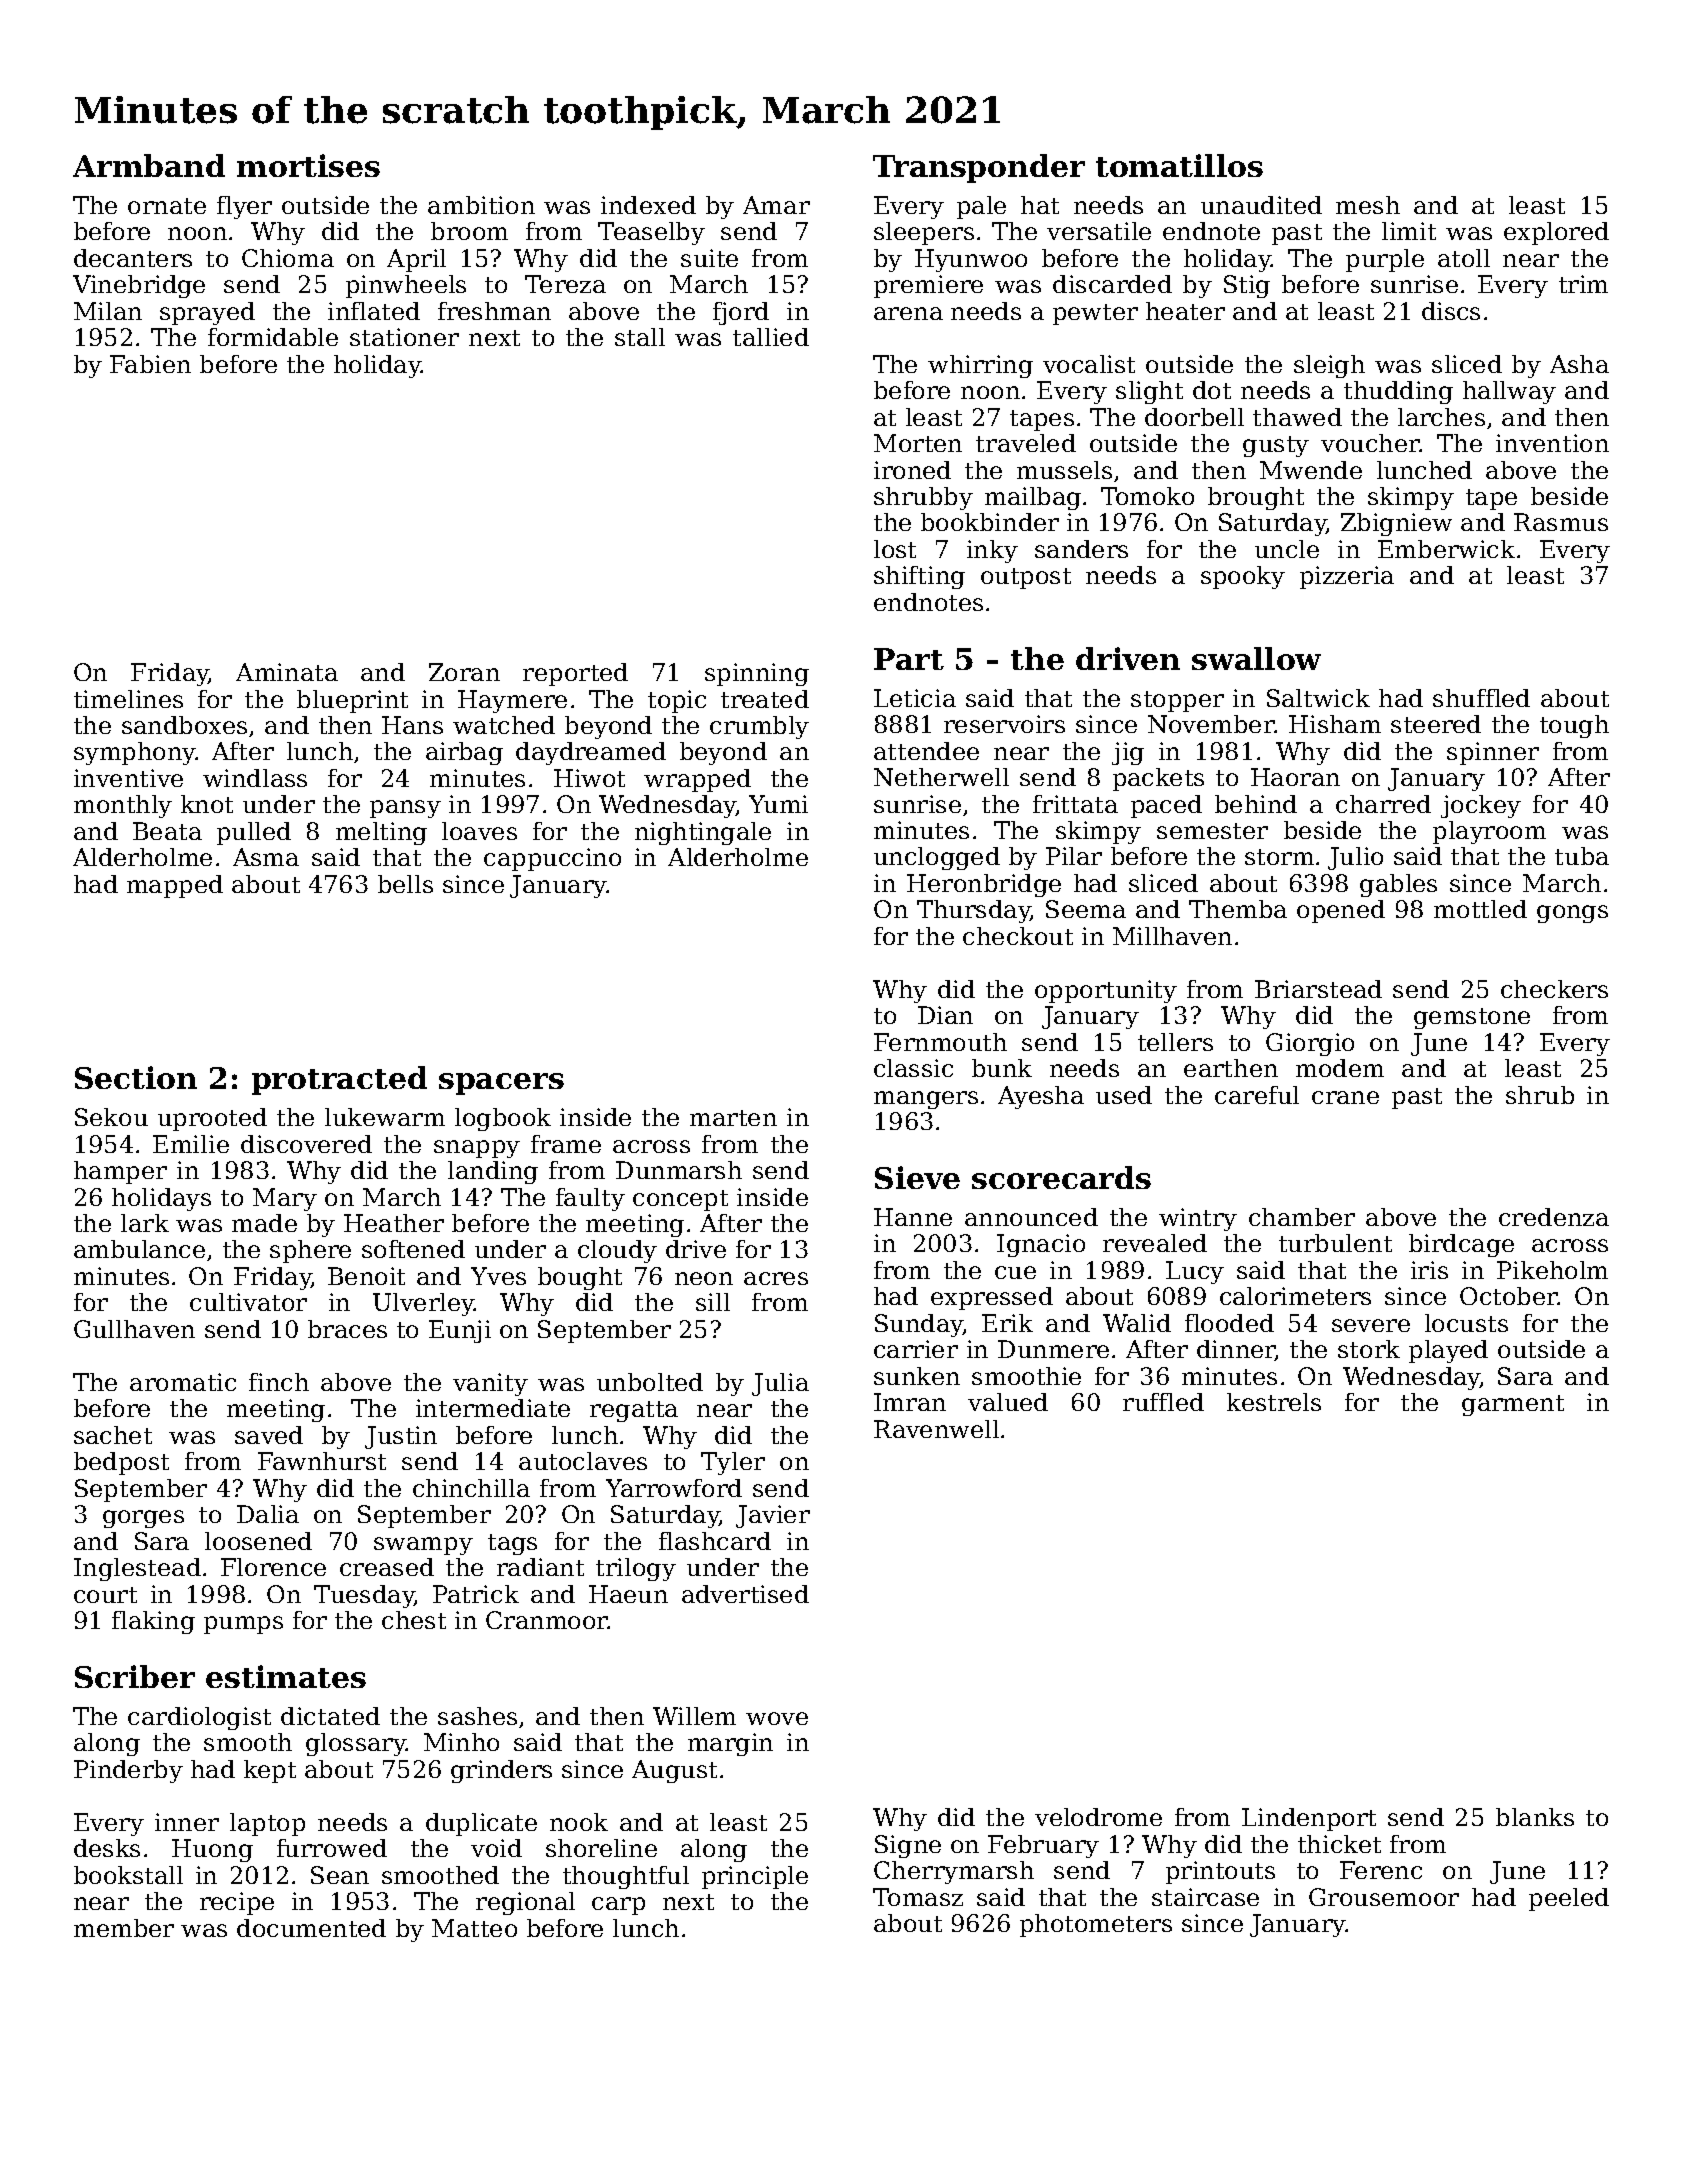 This page has width=1683, height=2178. I want to click on tough, so click(1574, 726).
